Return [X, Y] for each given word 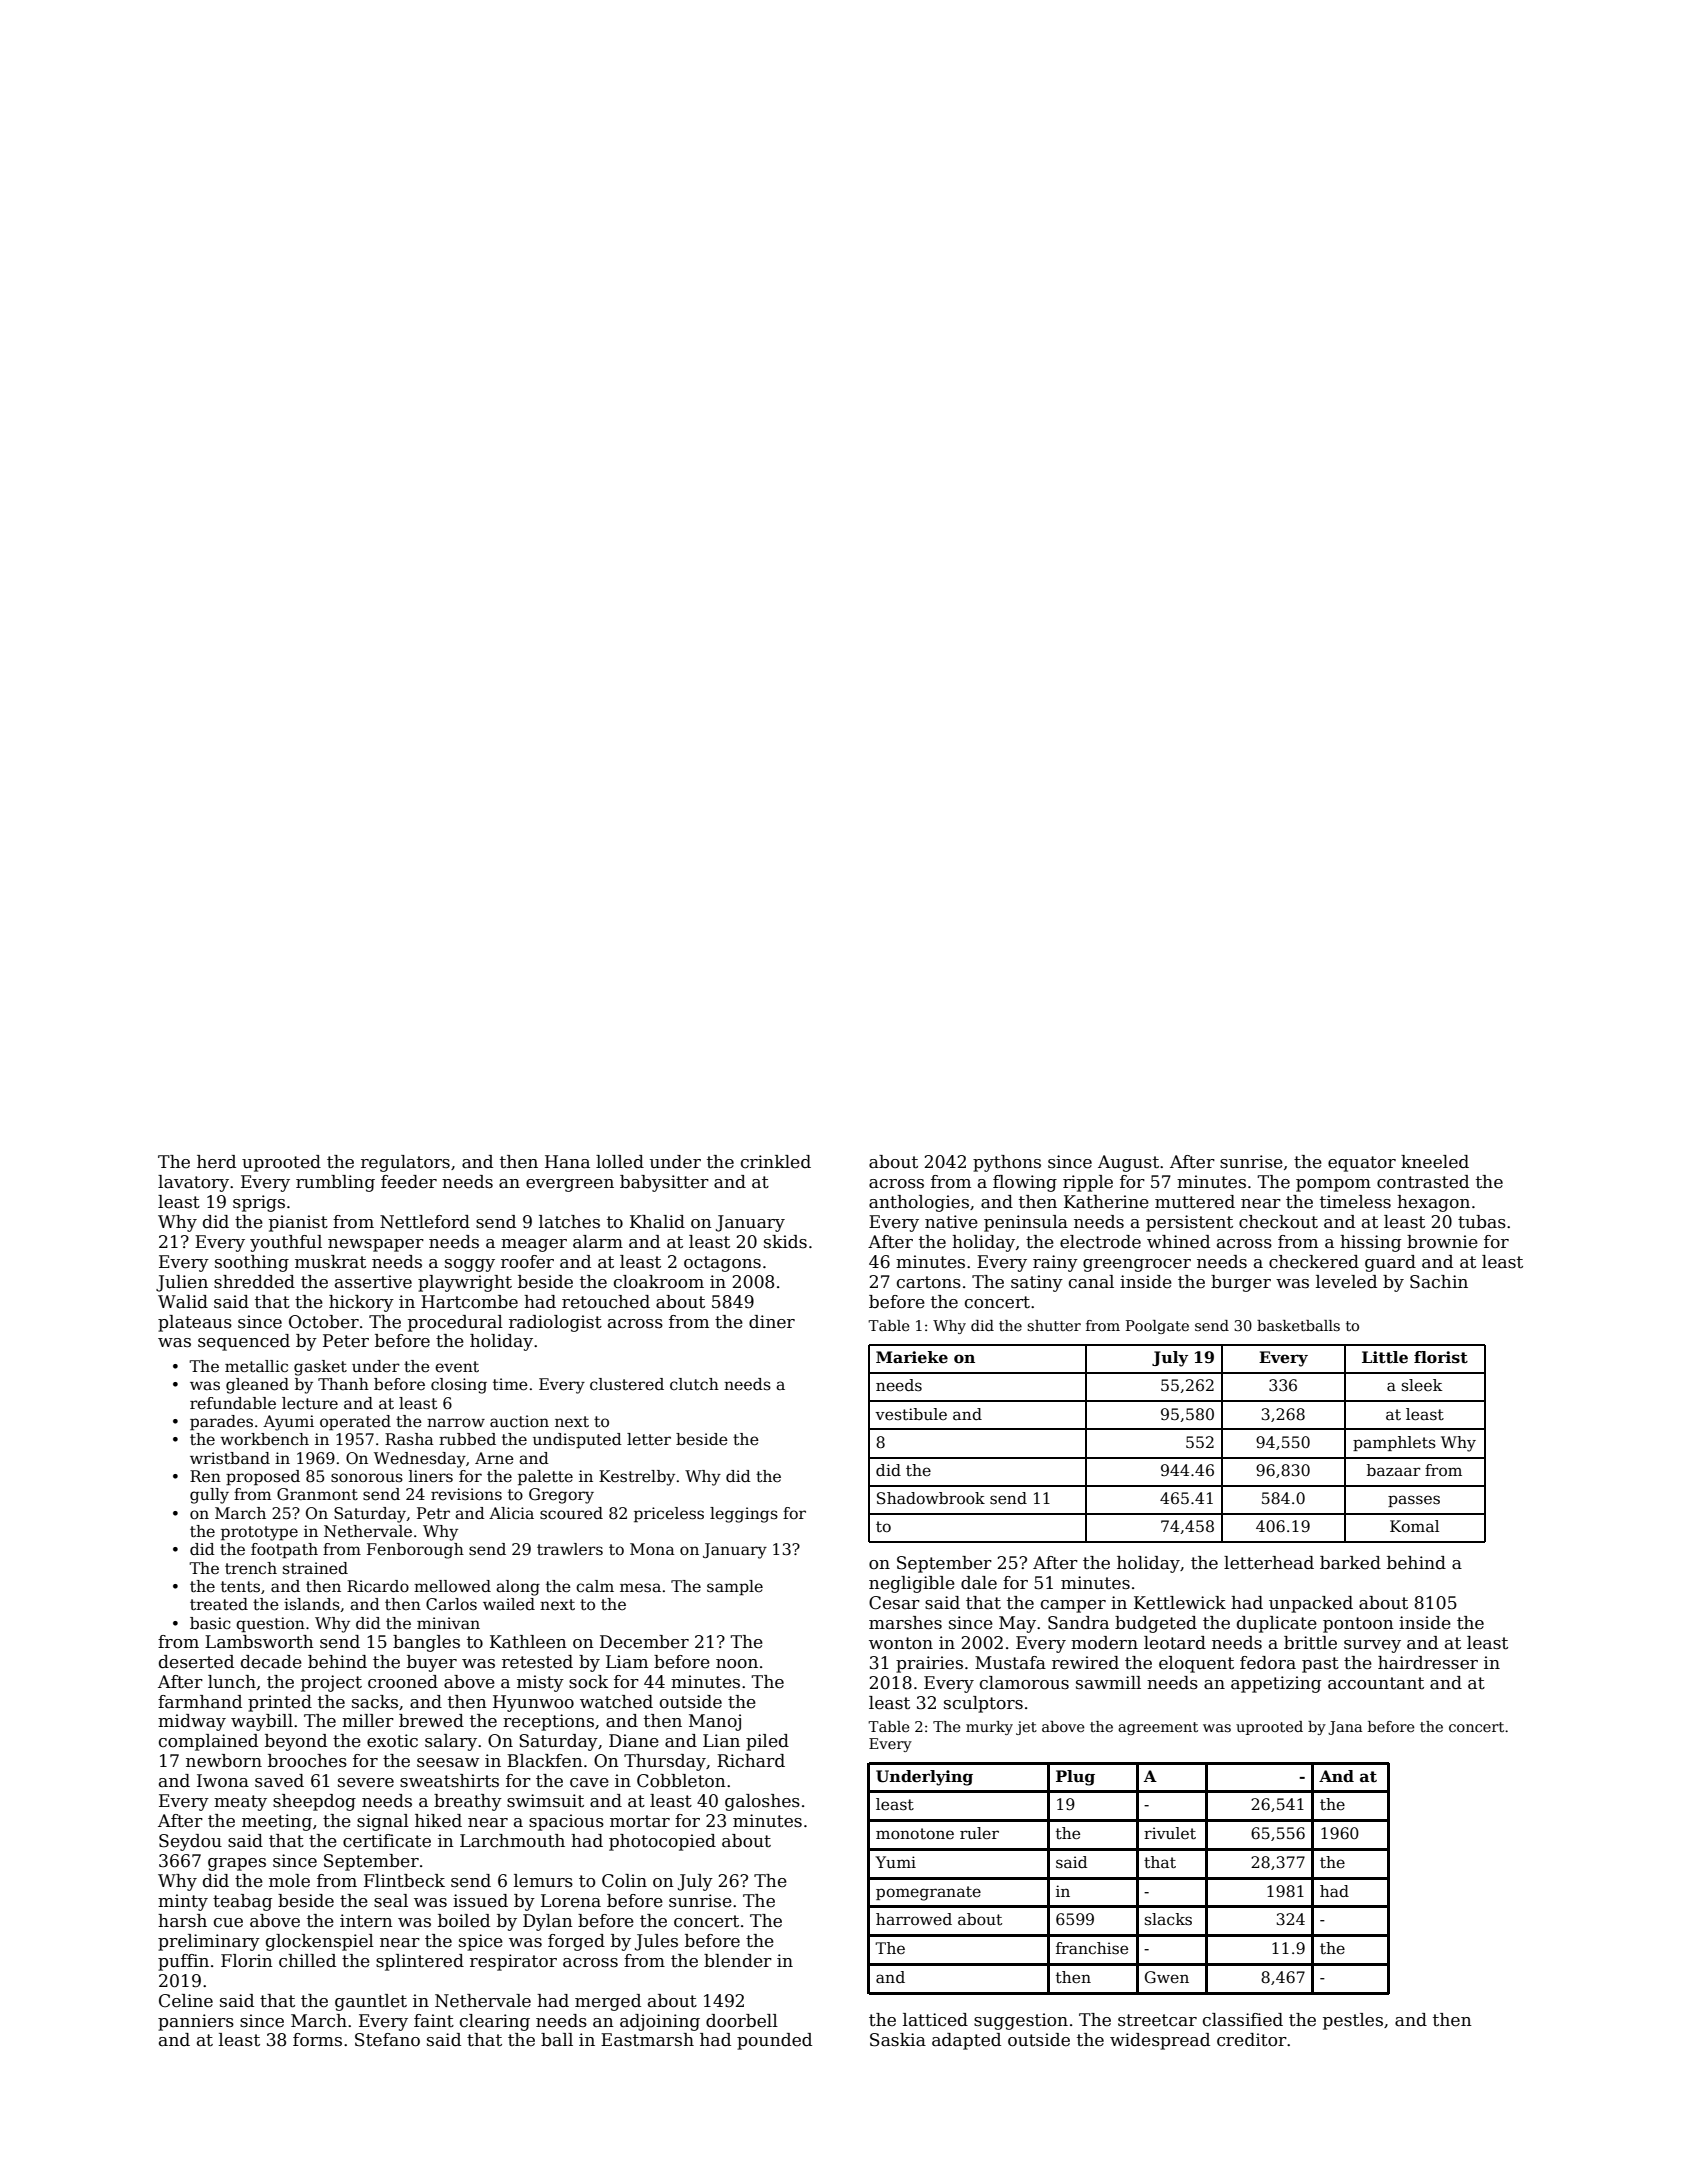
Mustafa [1010, 1663]
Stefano [387, 2040]
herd [216, 1162]
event [457, 1367]
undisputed [577, 1441]
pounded [774, 2041]
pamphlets [1394, 1443]
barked [1350, 1563]
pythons [1007, 1163]
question [270, 1625]
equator [1362, 1164]
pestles [1353, 2021]
